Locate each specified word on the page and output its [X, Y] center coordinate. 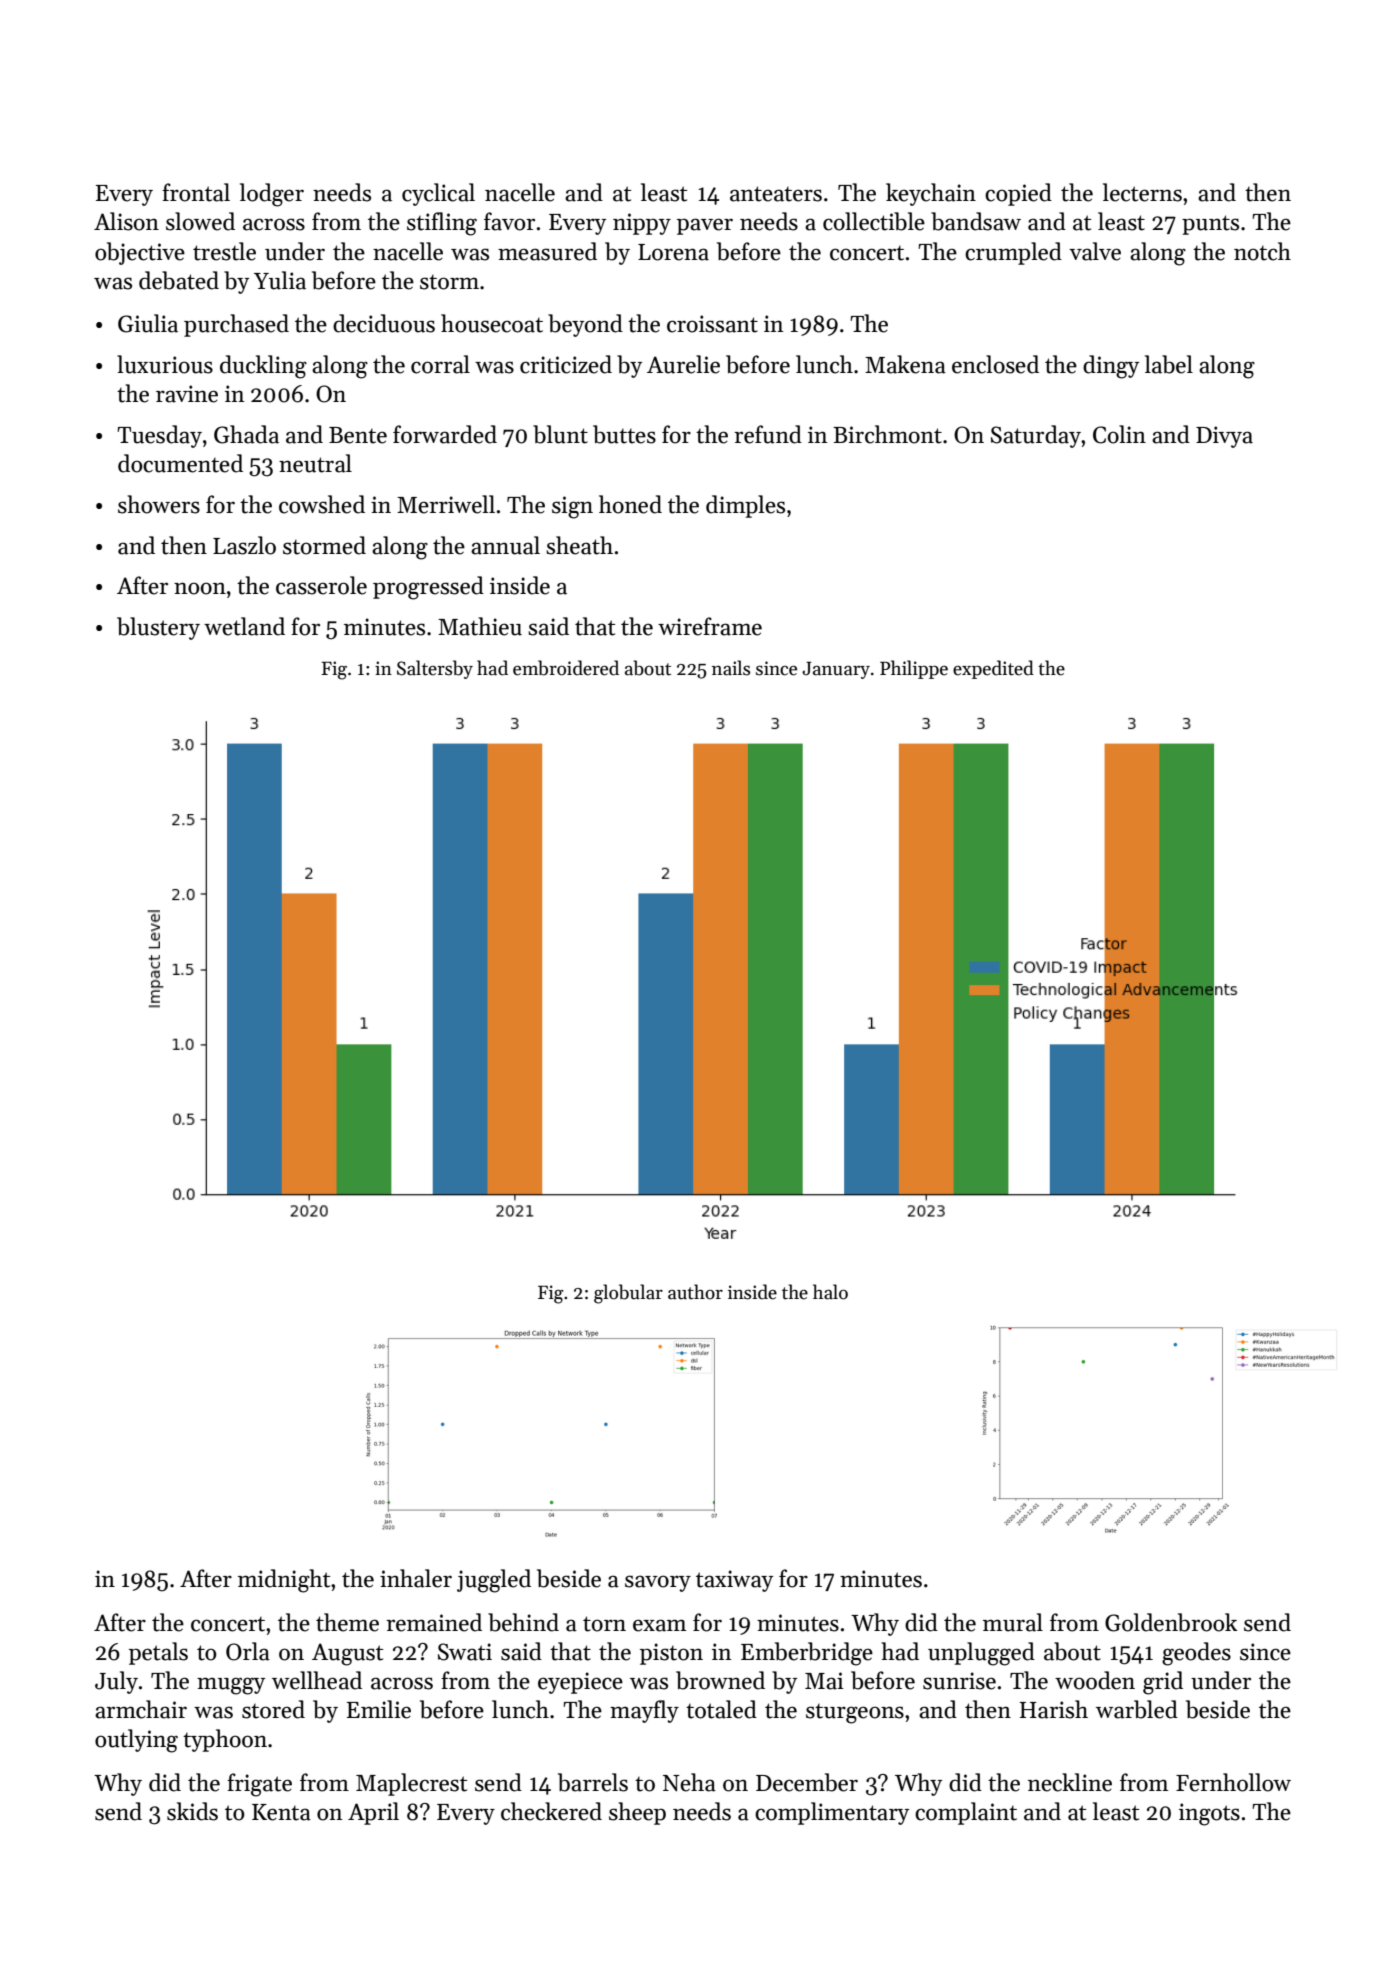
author [695, 1292]
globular [628, 1294]
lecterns [1142, 192]
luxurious [165, 364]
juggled [494, 1581]
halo [830, 1292]
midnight [284, 1581]
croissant [712, 324]
